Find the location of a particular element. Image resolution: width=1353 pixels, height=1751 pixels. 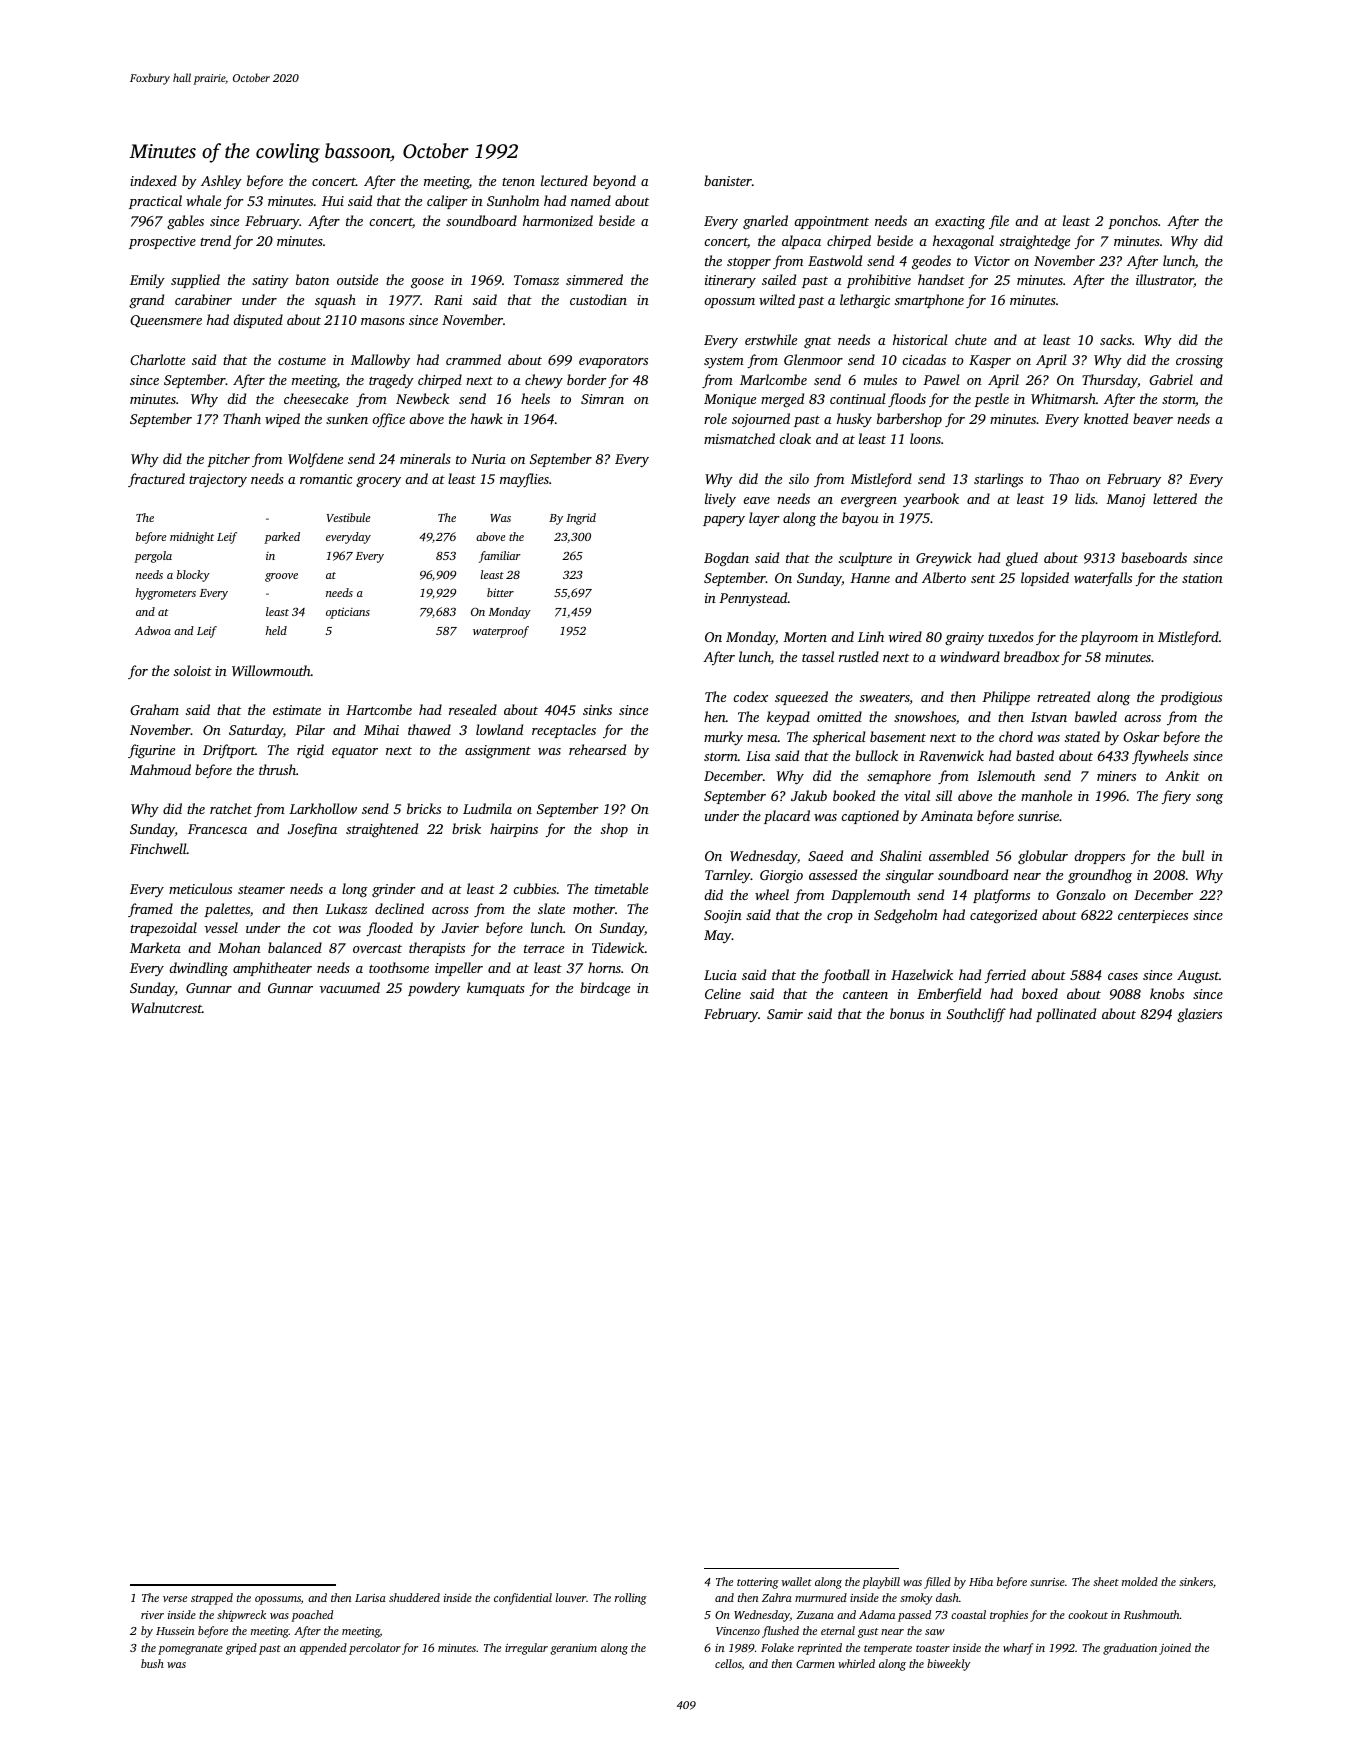

Emberfield is located at coordinates (949, 995).
